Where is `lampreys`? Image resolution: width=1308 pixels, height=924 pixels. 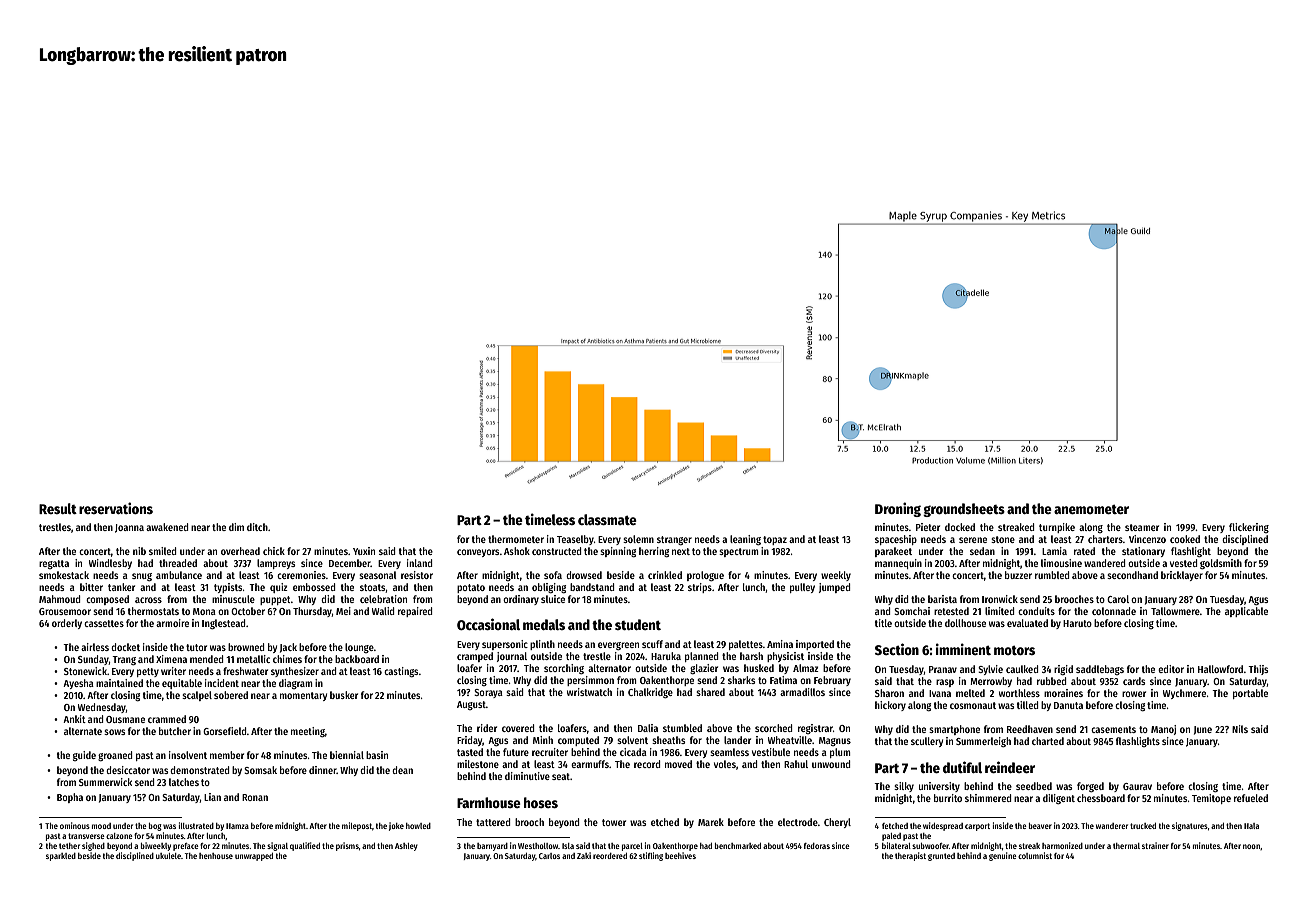
lampreys is located at coordinates (276, 564).
